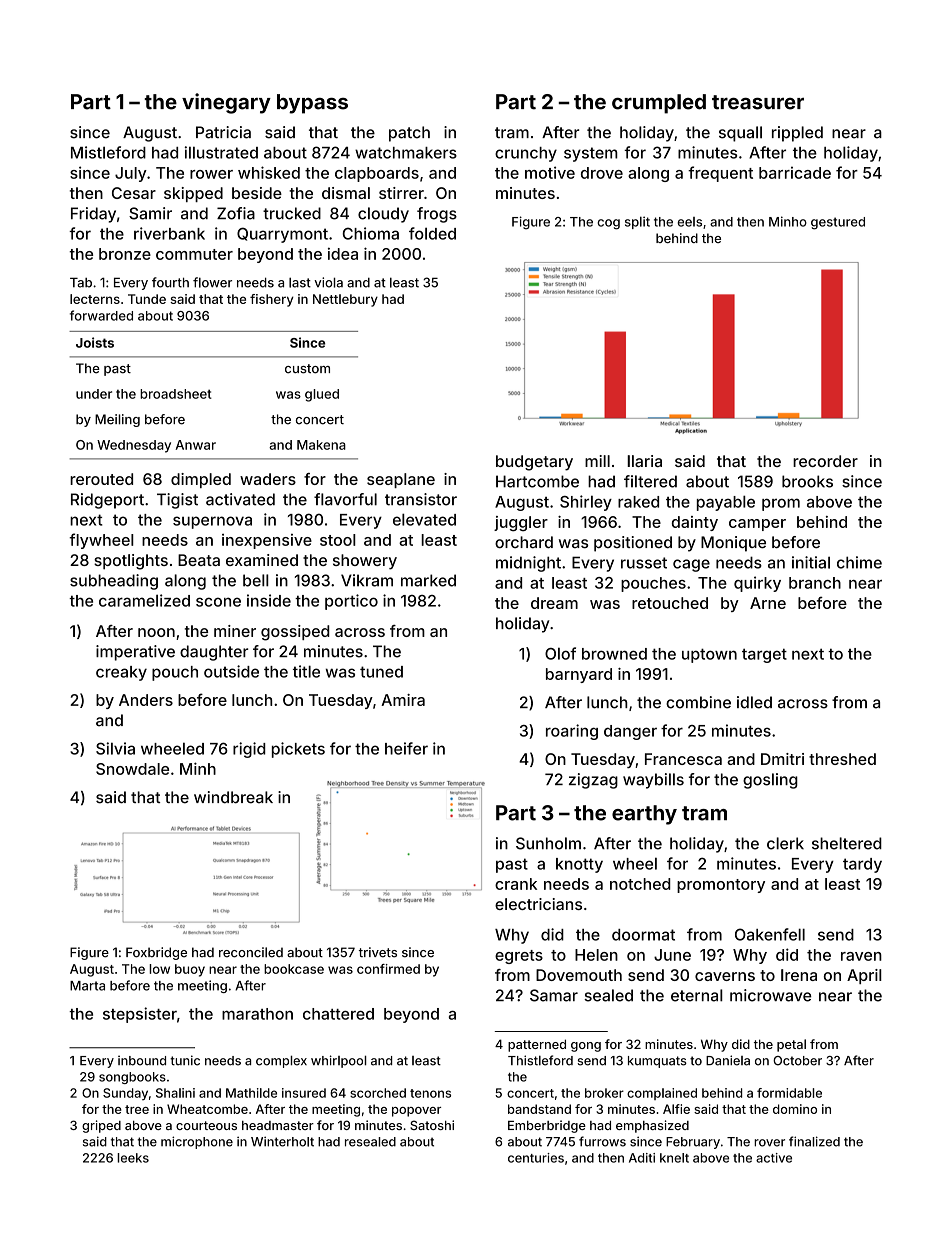 The image size is (952, 1233). I want to click on tardy, so click(862, 865).
